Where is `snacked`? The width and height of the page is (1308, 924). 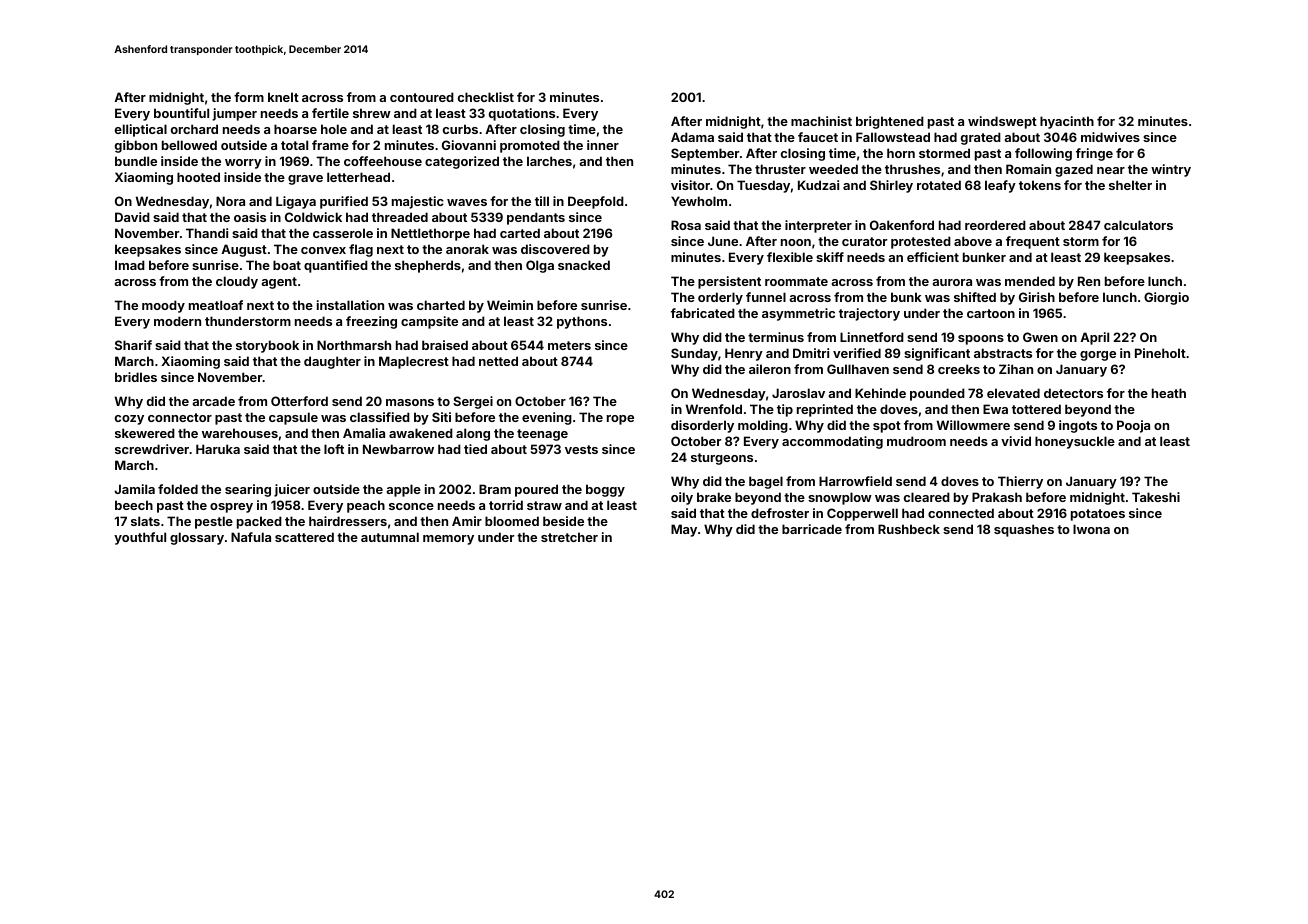
snacked is located at coordinates (584, 265).
